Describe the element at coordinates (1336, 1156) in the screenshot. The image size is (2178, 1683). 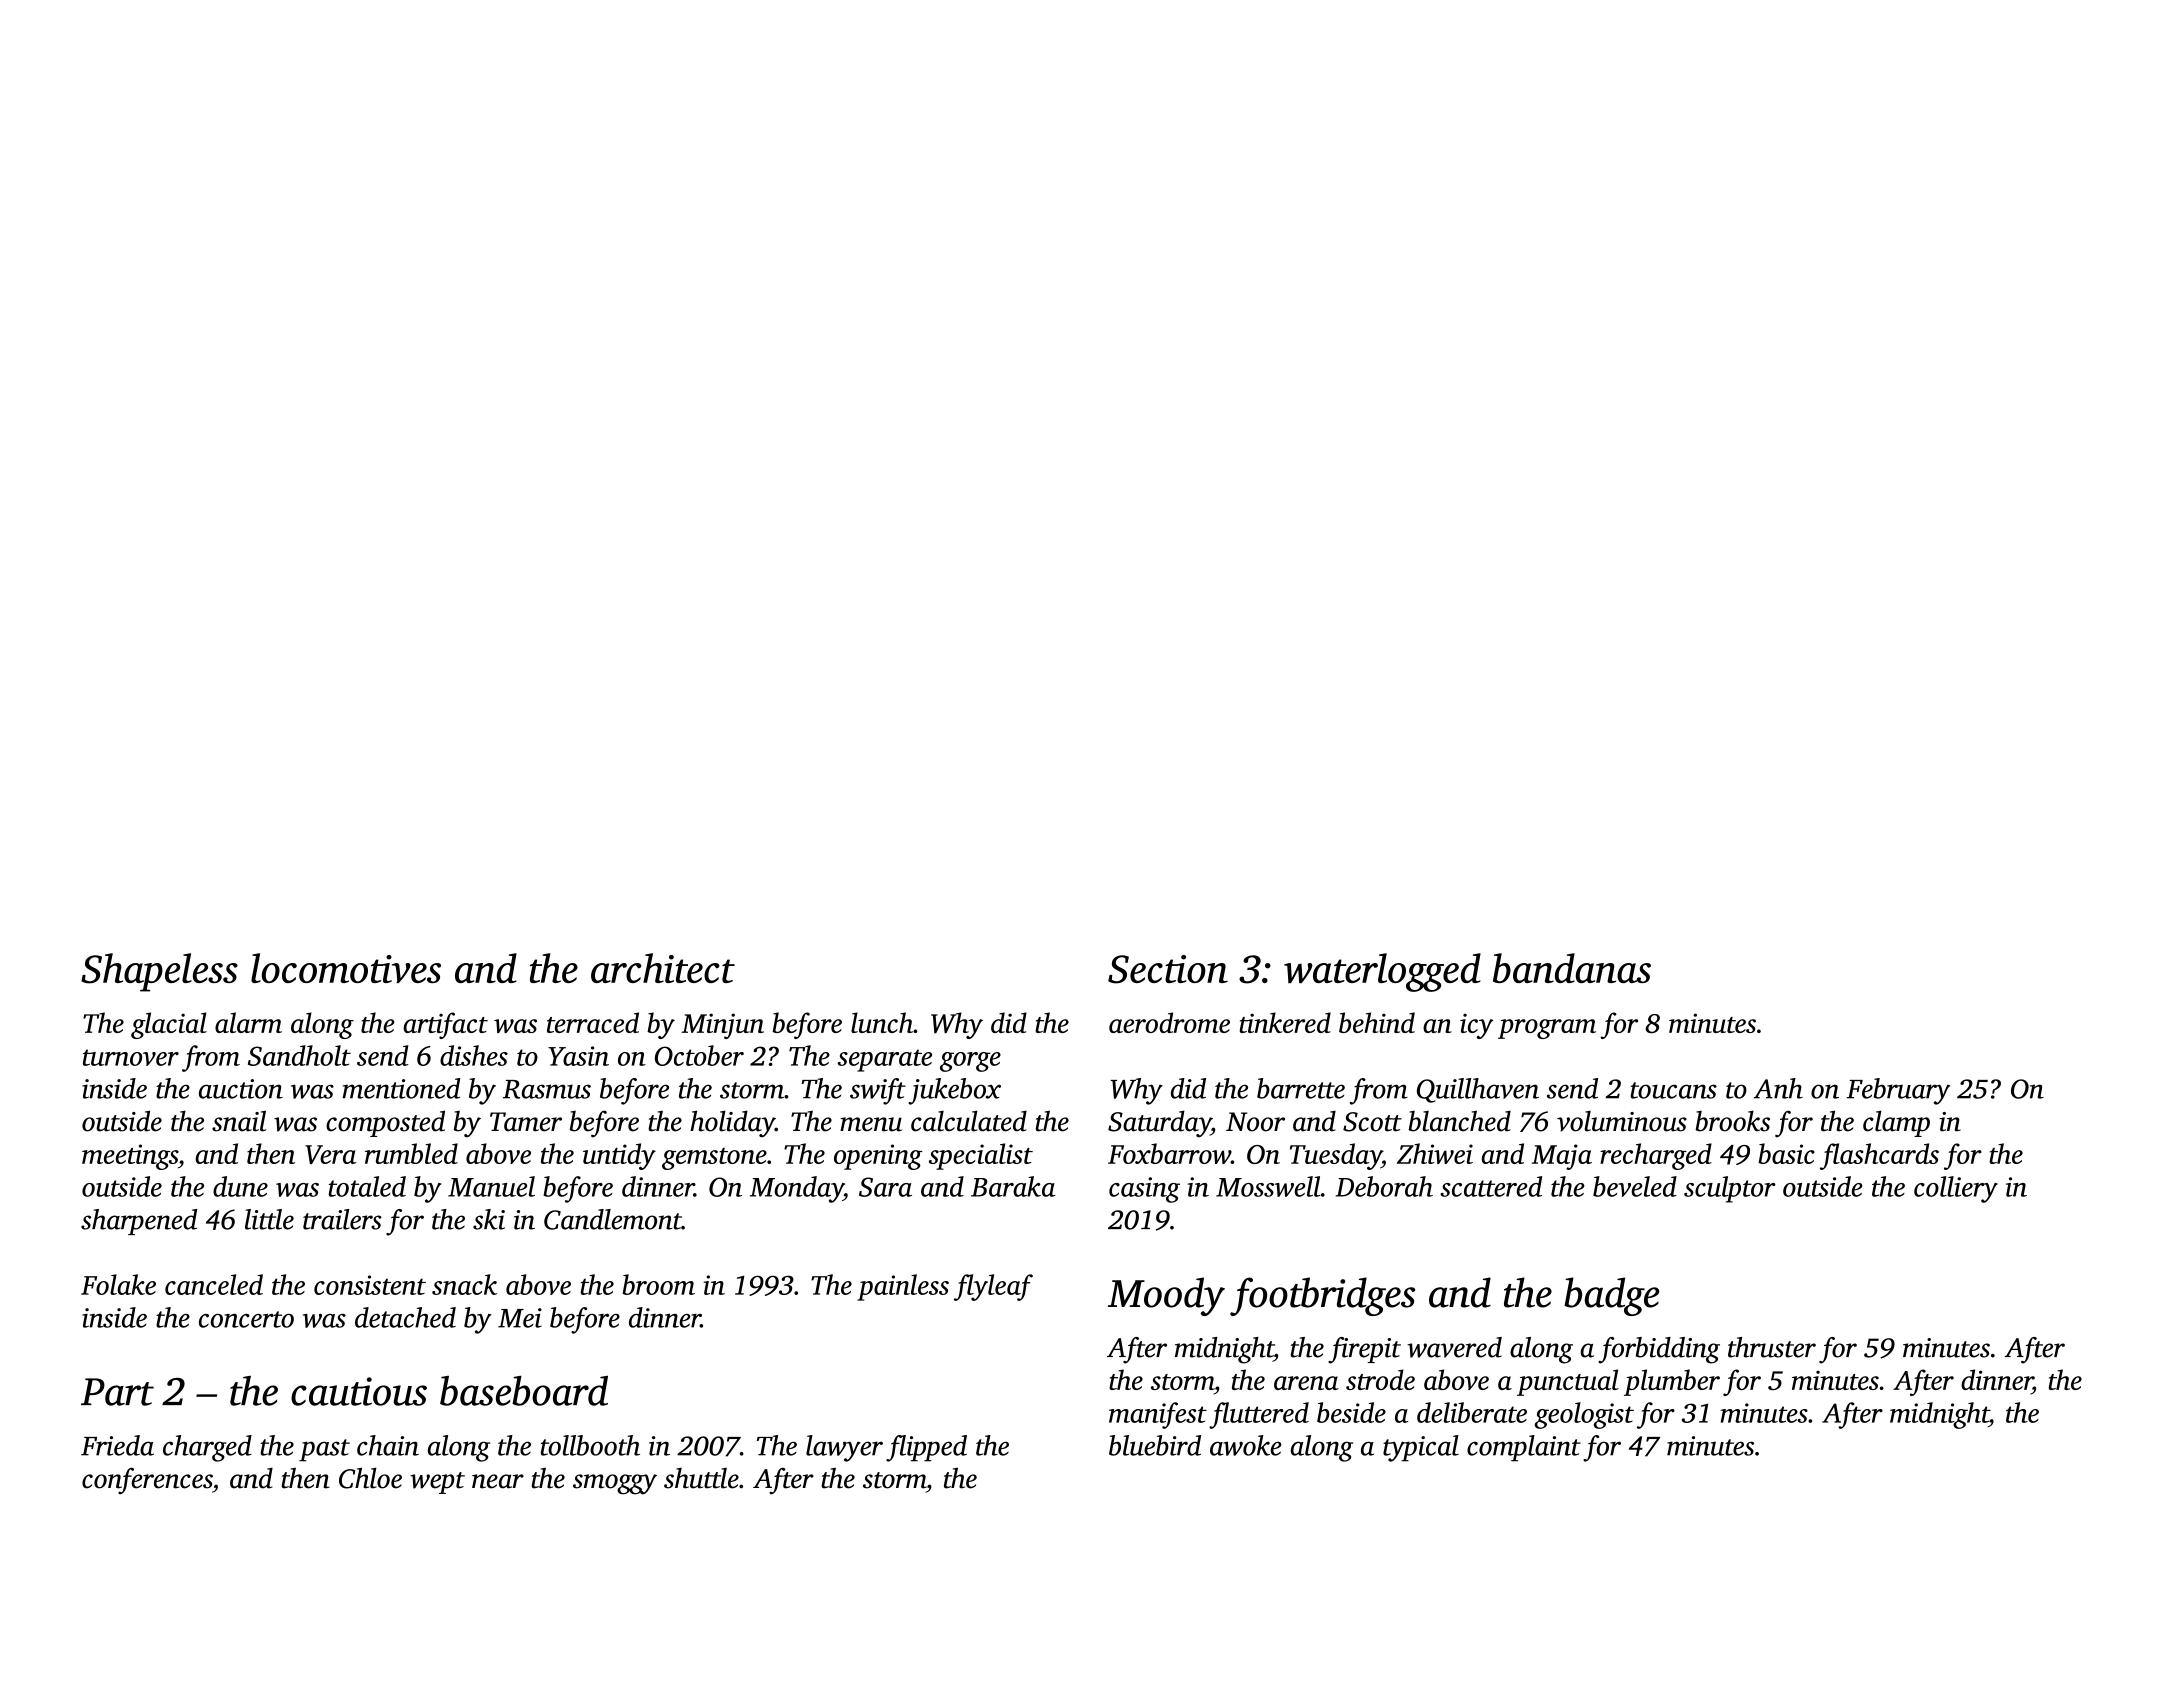
I see `Tuesday` at that location.
